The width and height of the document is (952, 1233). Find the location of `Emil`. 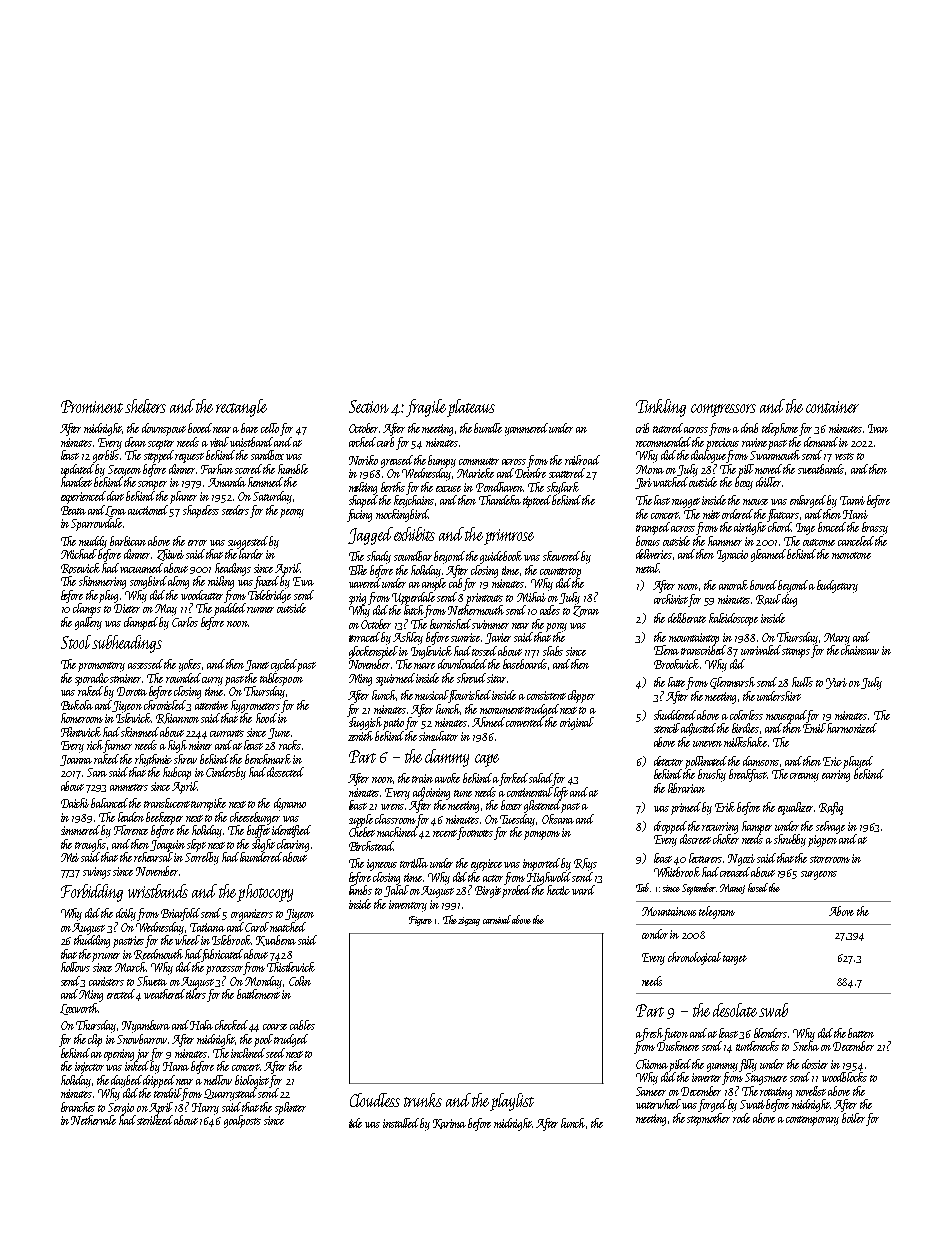

Emil is located at coordinates (814, 728).
